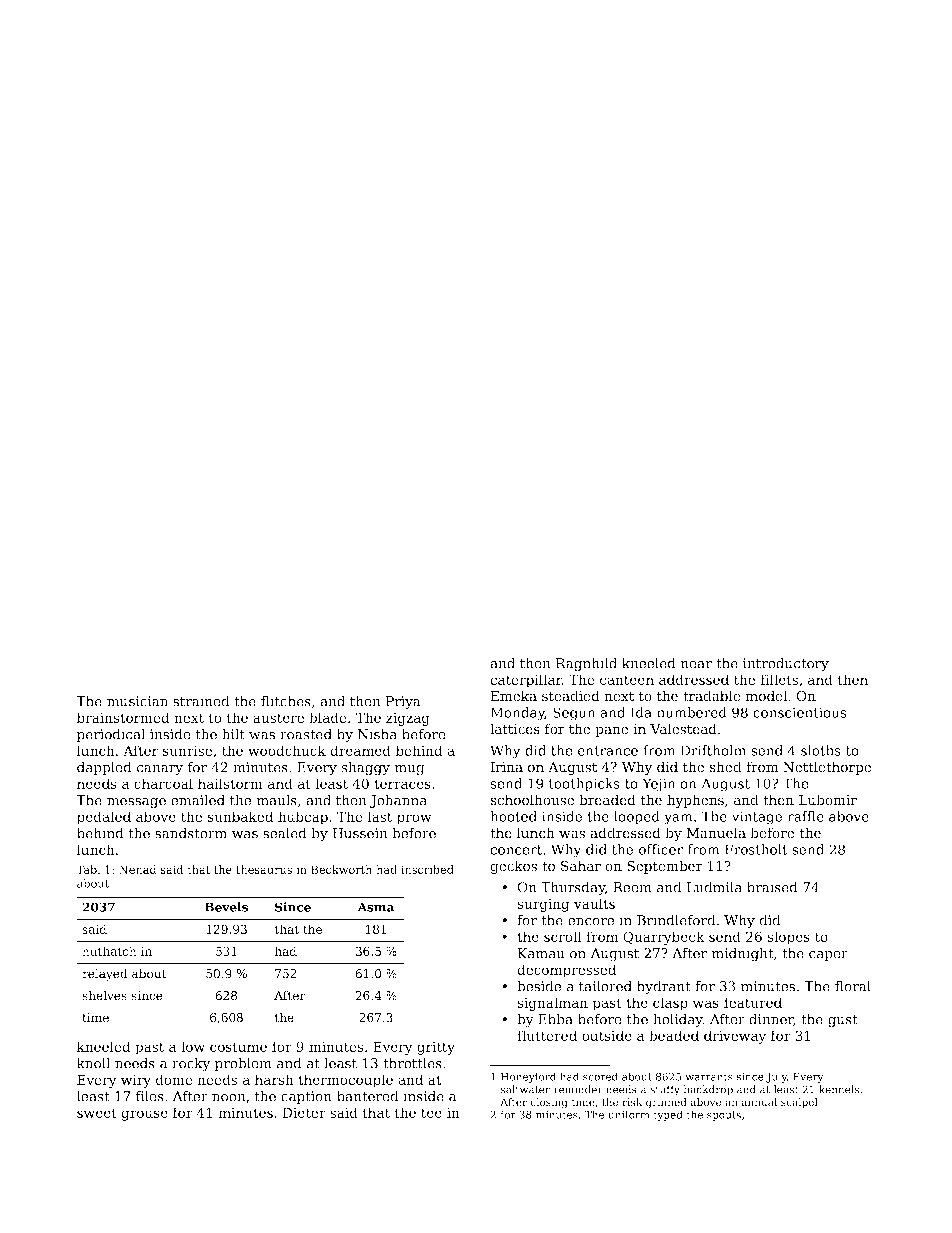 This screenshot has height=1233, width=952. Describe the element at coordinates (137, 701) in the screenshot. I see `musician` at that location.
